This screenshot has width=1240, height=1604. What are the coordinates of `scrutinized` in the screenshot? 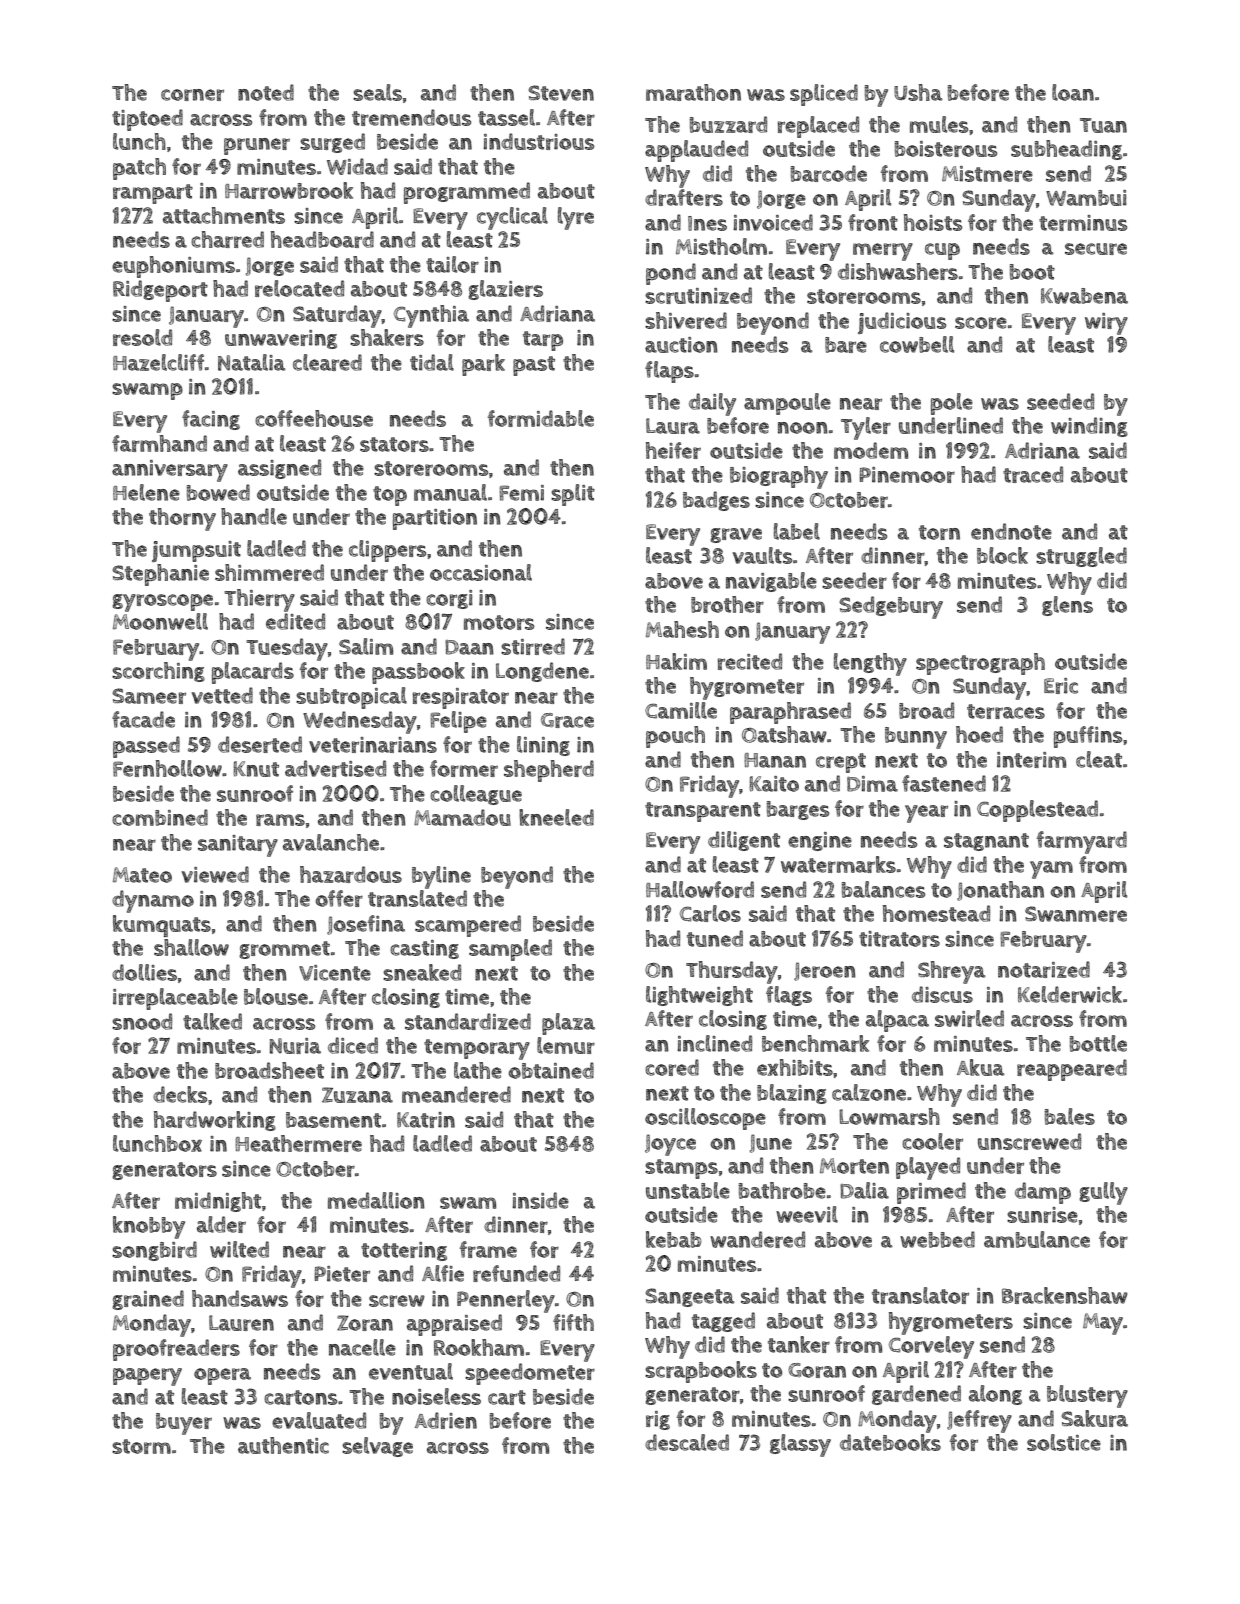 It's located at (698, 295).
